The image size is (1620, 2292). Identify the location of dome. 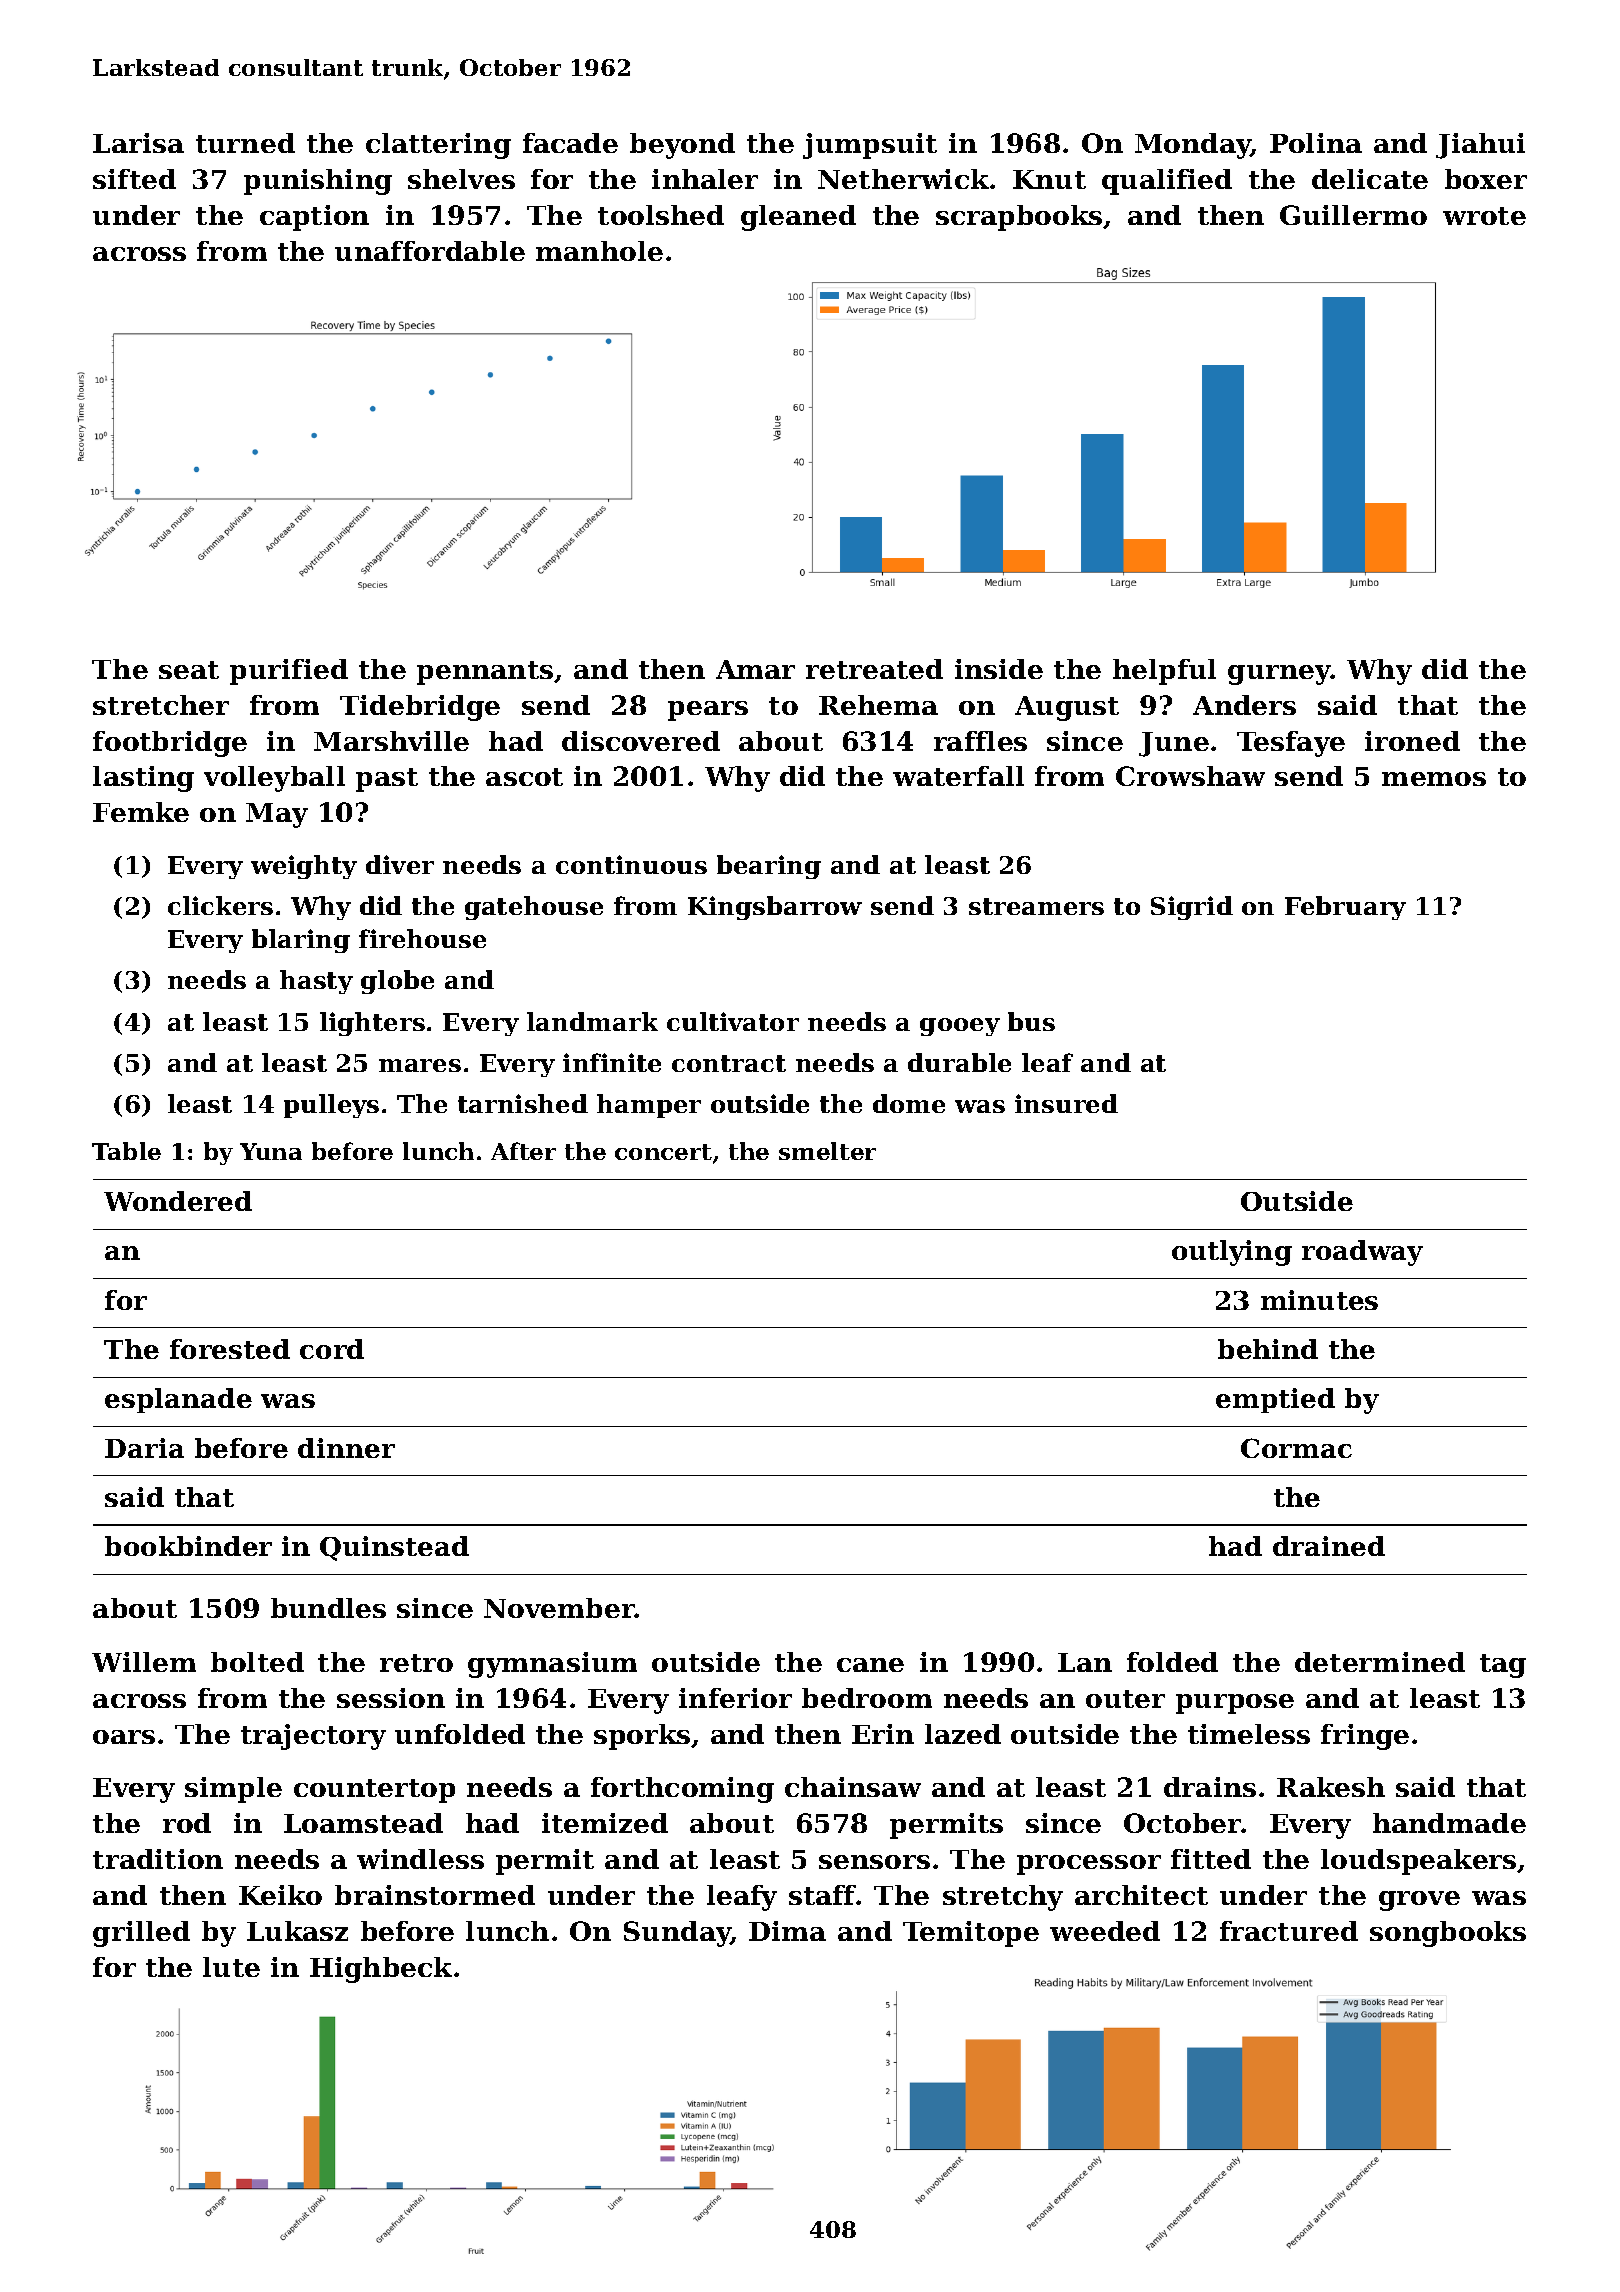
(909, 1103).
